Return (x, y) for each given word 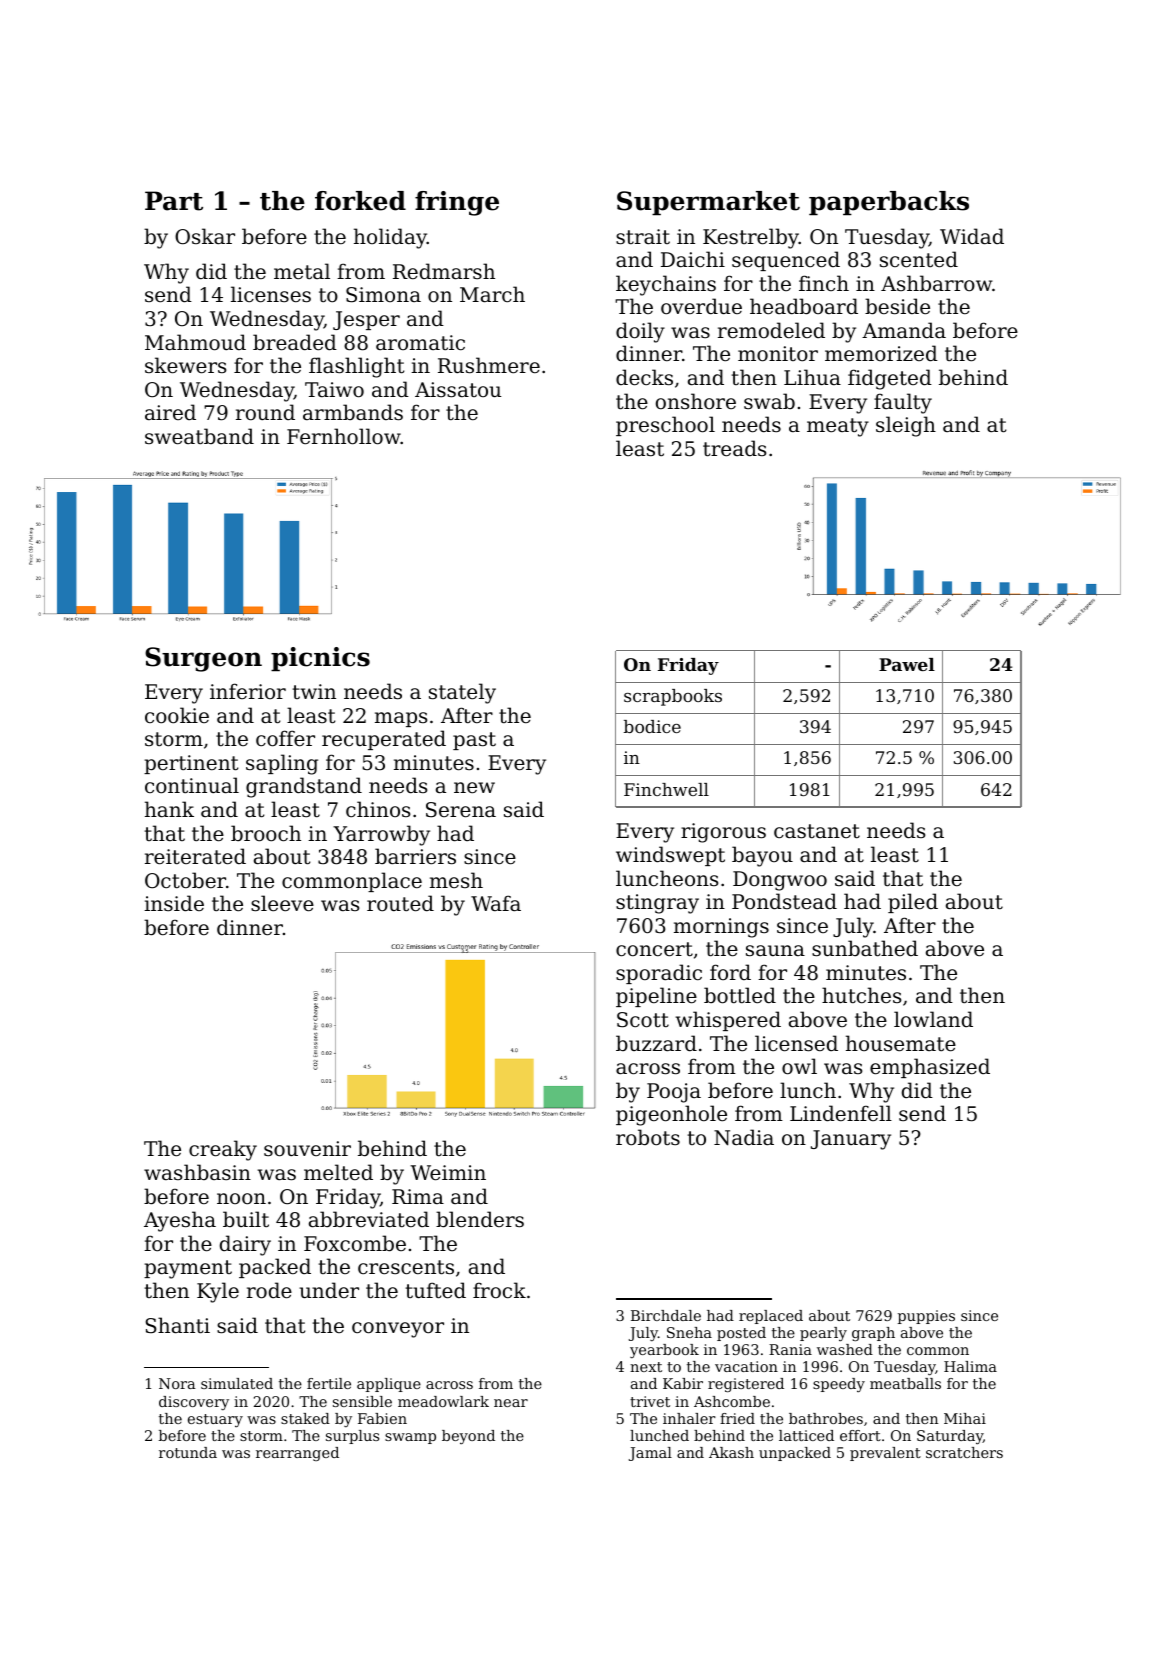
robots (648, 1137)
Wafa (496, 903)
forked (360, 201)
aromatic (420, 343)
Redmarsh (444, 271)
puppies (926, 1317)
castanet (817, 831)
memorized (881, 353)
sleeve (282, 903)
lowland (933, 1019)
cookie (177, 715)
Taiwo (334, 390)
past (474, 741)
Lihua (812, 377)
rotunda (188, 1452)
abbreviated (369, 1219)
